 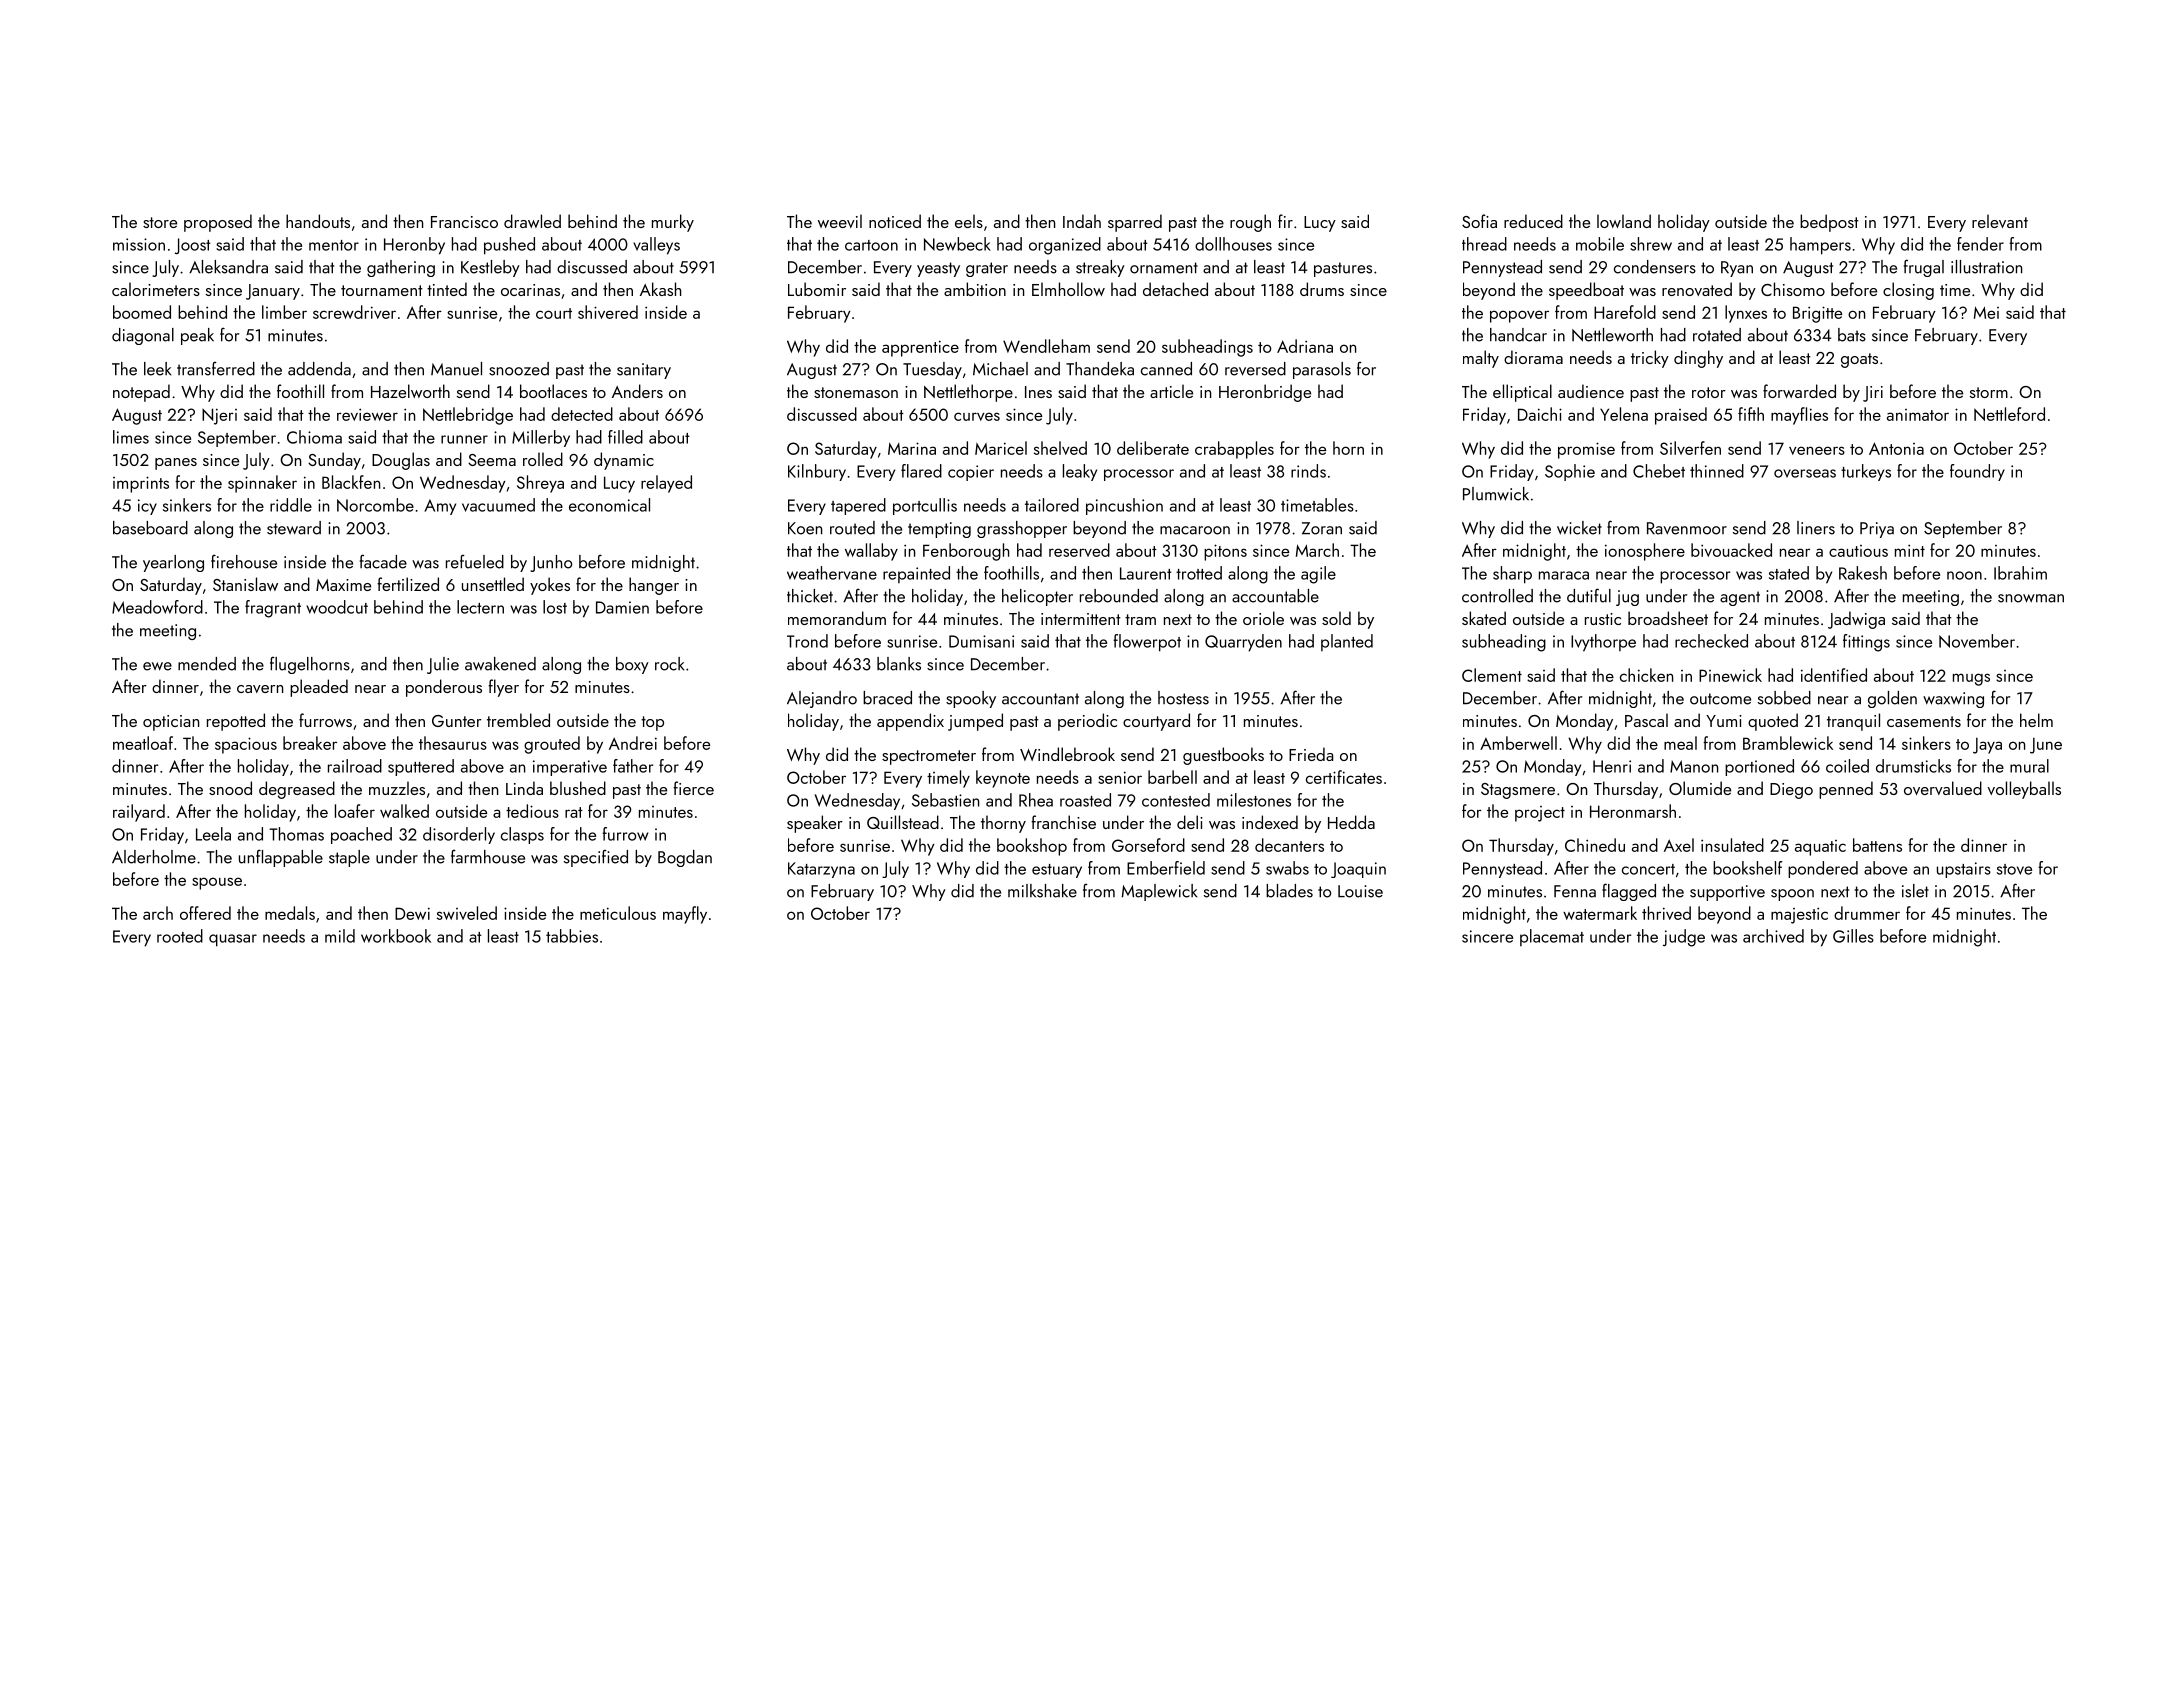 What do you see at coordinates (1595, 845) in the screenshot?
I see `Chinedu` at bounding box center [1595, 845].
